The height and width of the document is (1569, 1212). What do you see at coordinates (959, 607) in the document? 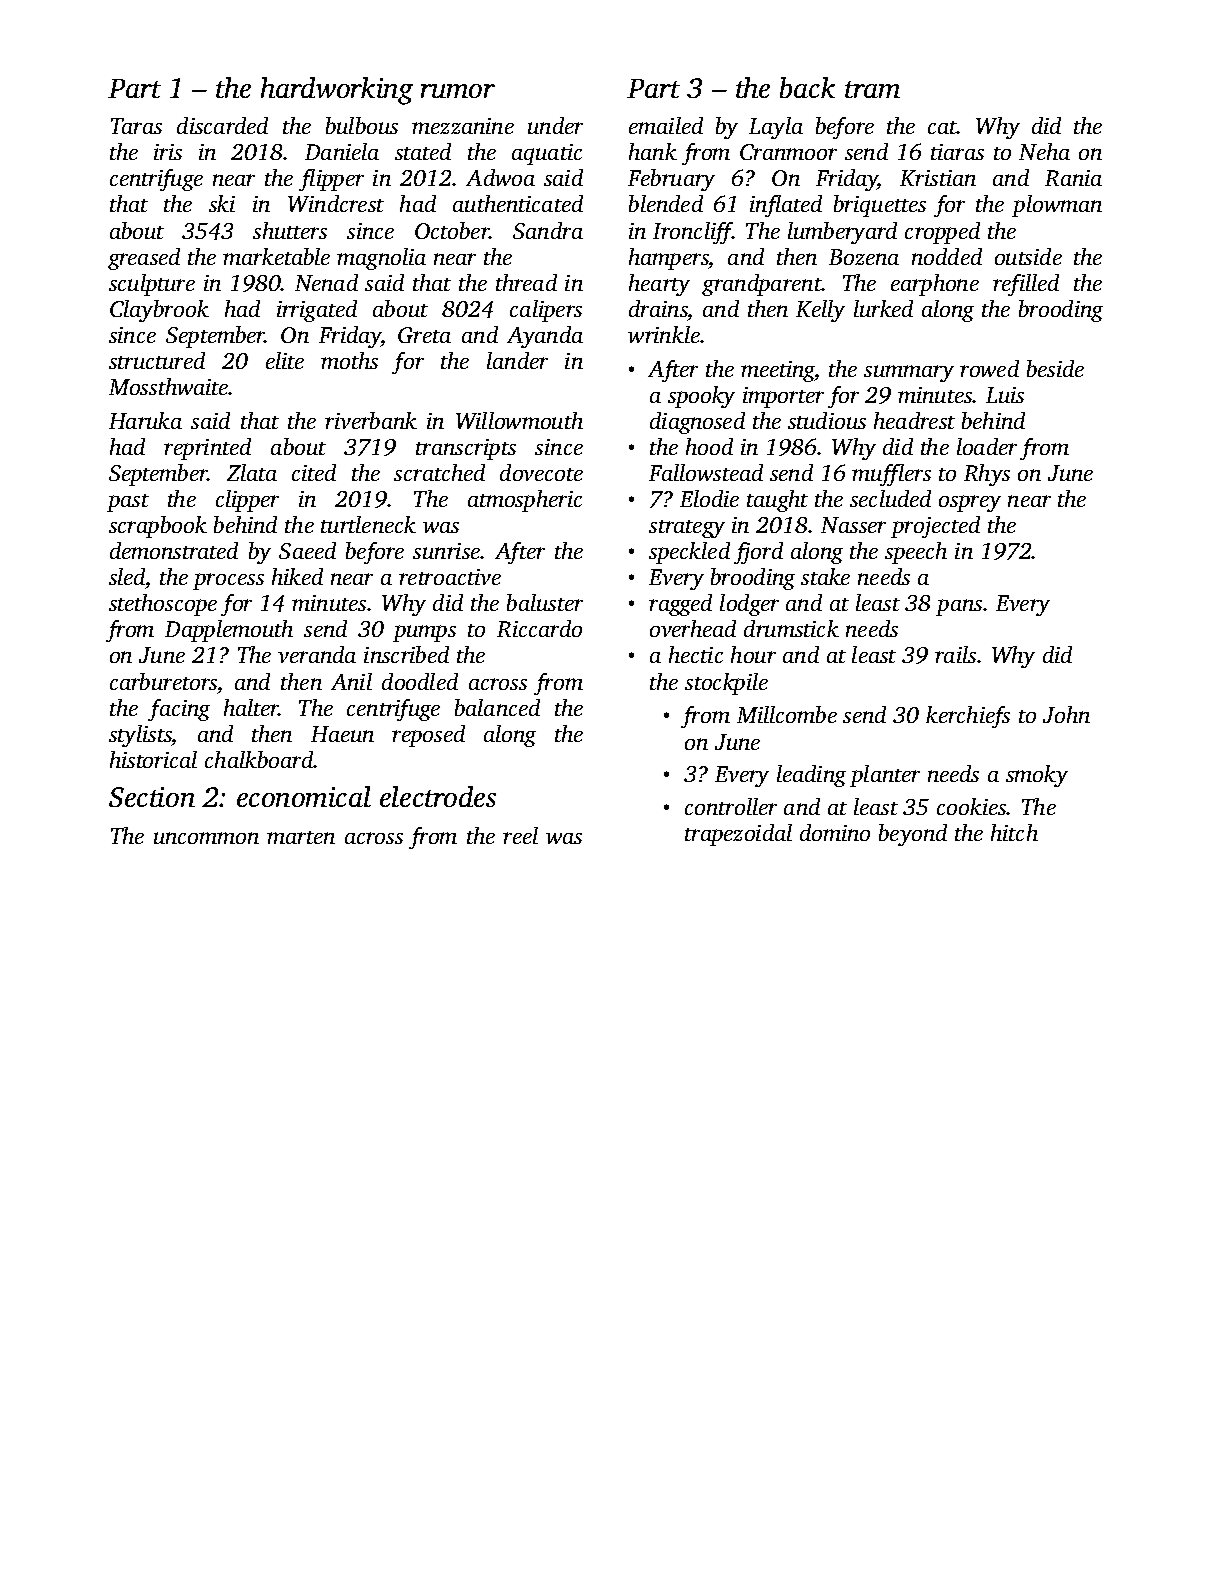
I see `pans` at bounding box center [959, 607].
